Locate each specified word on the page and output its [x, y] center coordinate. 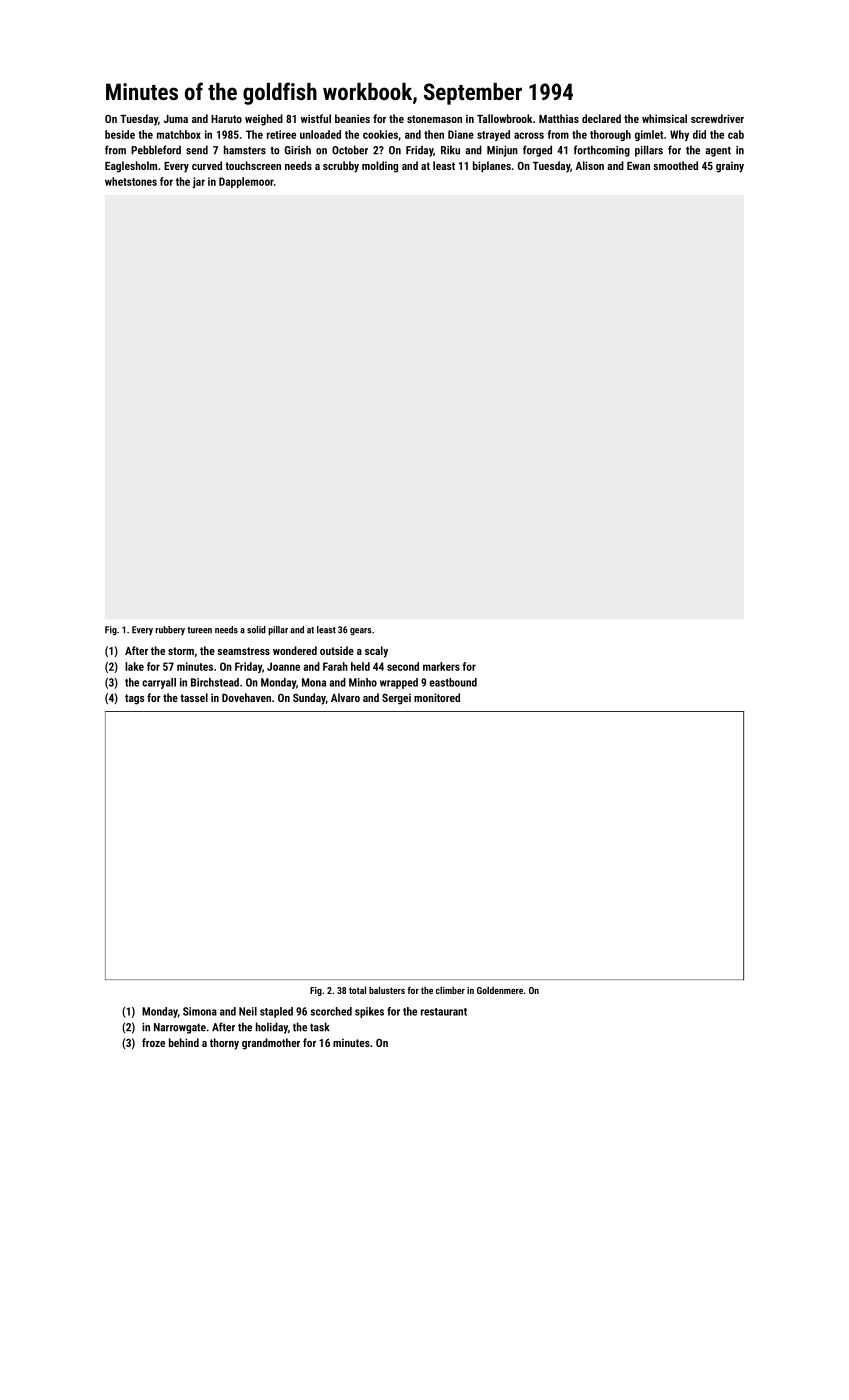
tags [134, 699]
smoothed [675, 165]
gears [361, 632]
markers [441, 666]
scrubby [341, 167]
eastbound [453, 682]
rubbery [170, 630]
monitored [437, 697]
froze [153, 1042]
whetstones [131, 181]
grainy [730, 167]
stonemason [434, 119]
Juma [176, 119]
